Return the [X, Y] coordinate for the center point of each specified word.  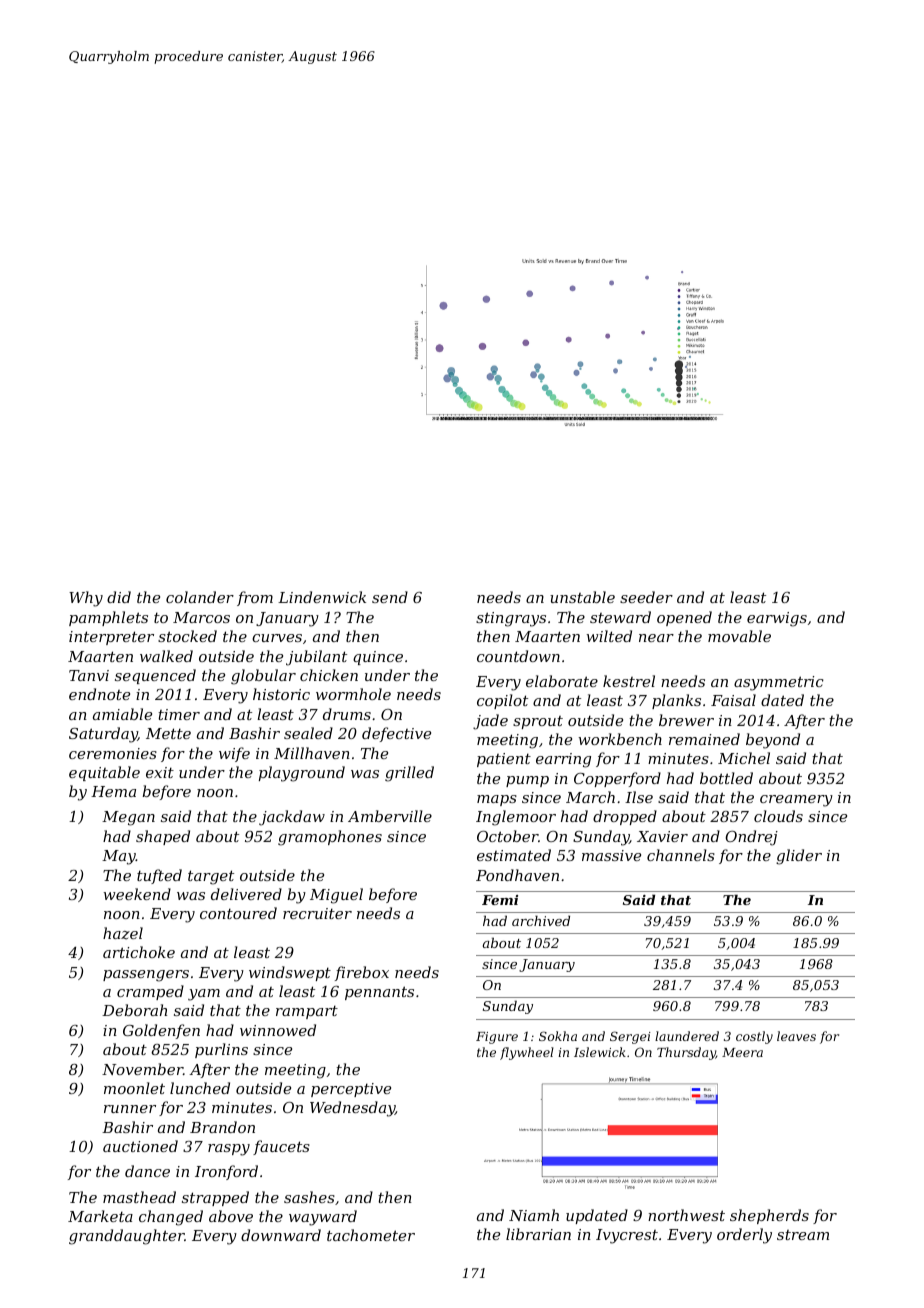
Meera [742, 1052]
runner [130, 1109]
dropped [625, 817]
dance [147, 1171]
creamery [796, 801]
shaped [163, 837]
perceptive [351, 1090]
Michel [744, 758]
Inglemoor [516, 818]
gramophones [330, 838]
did [119, 597]
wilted [609, 636]
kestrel [629, 681]
